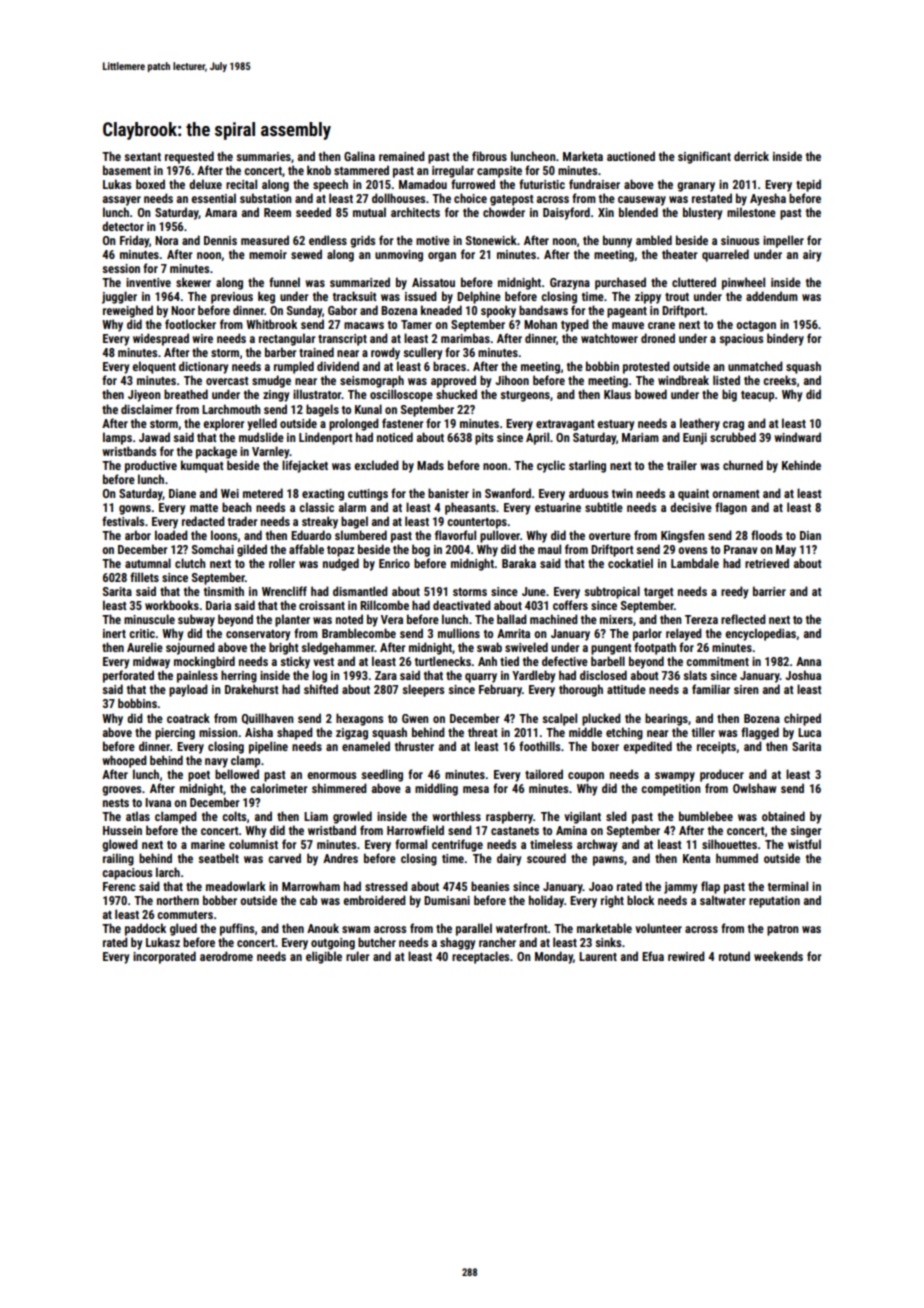  What do you see at coordinates (151, 466) in the document?
I see `productive` at bounding box center [151, 466].
